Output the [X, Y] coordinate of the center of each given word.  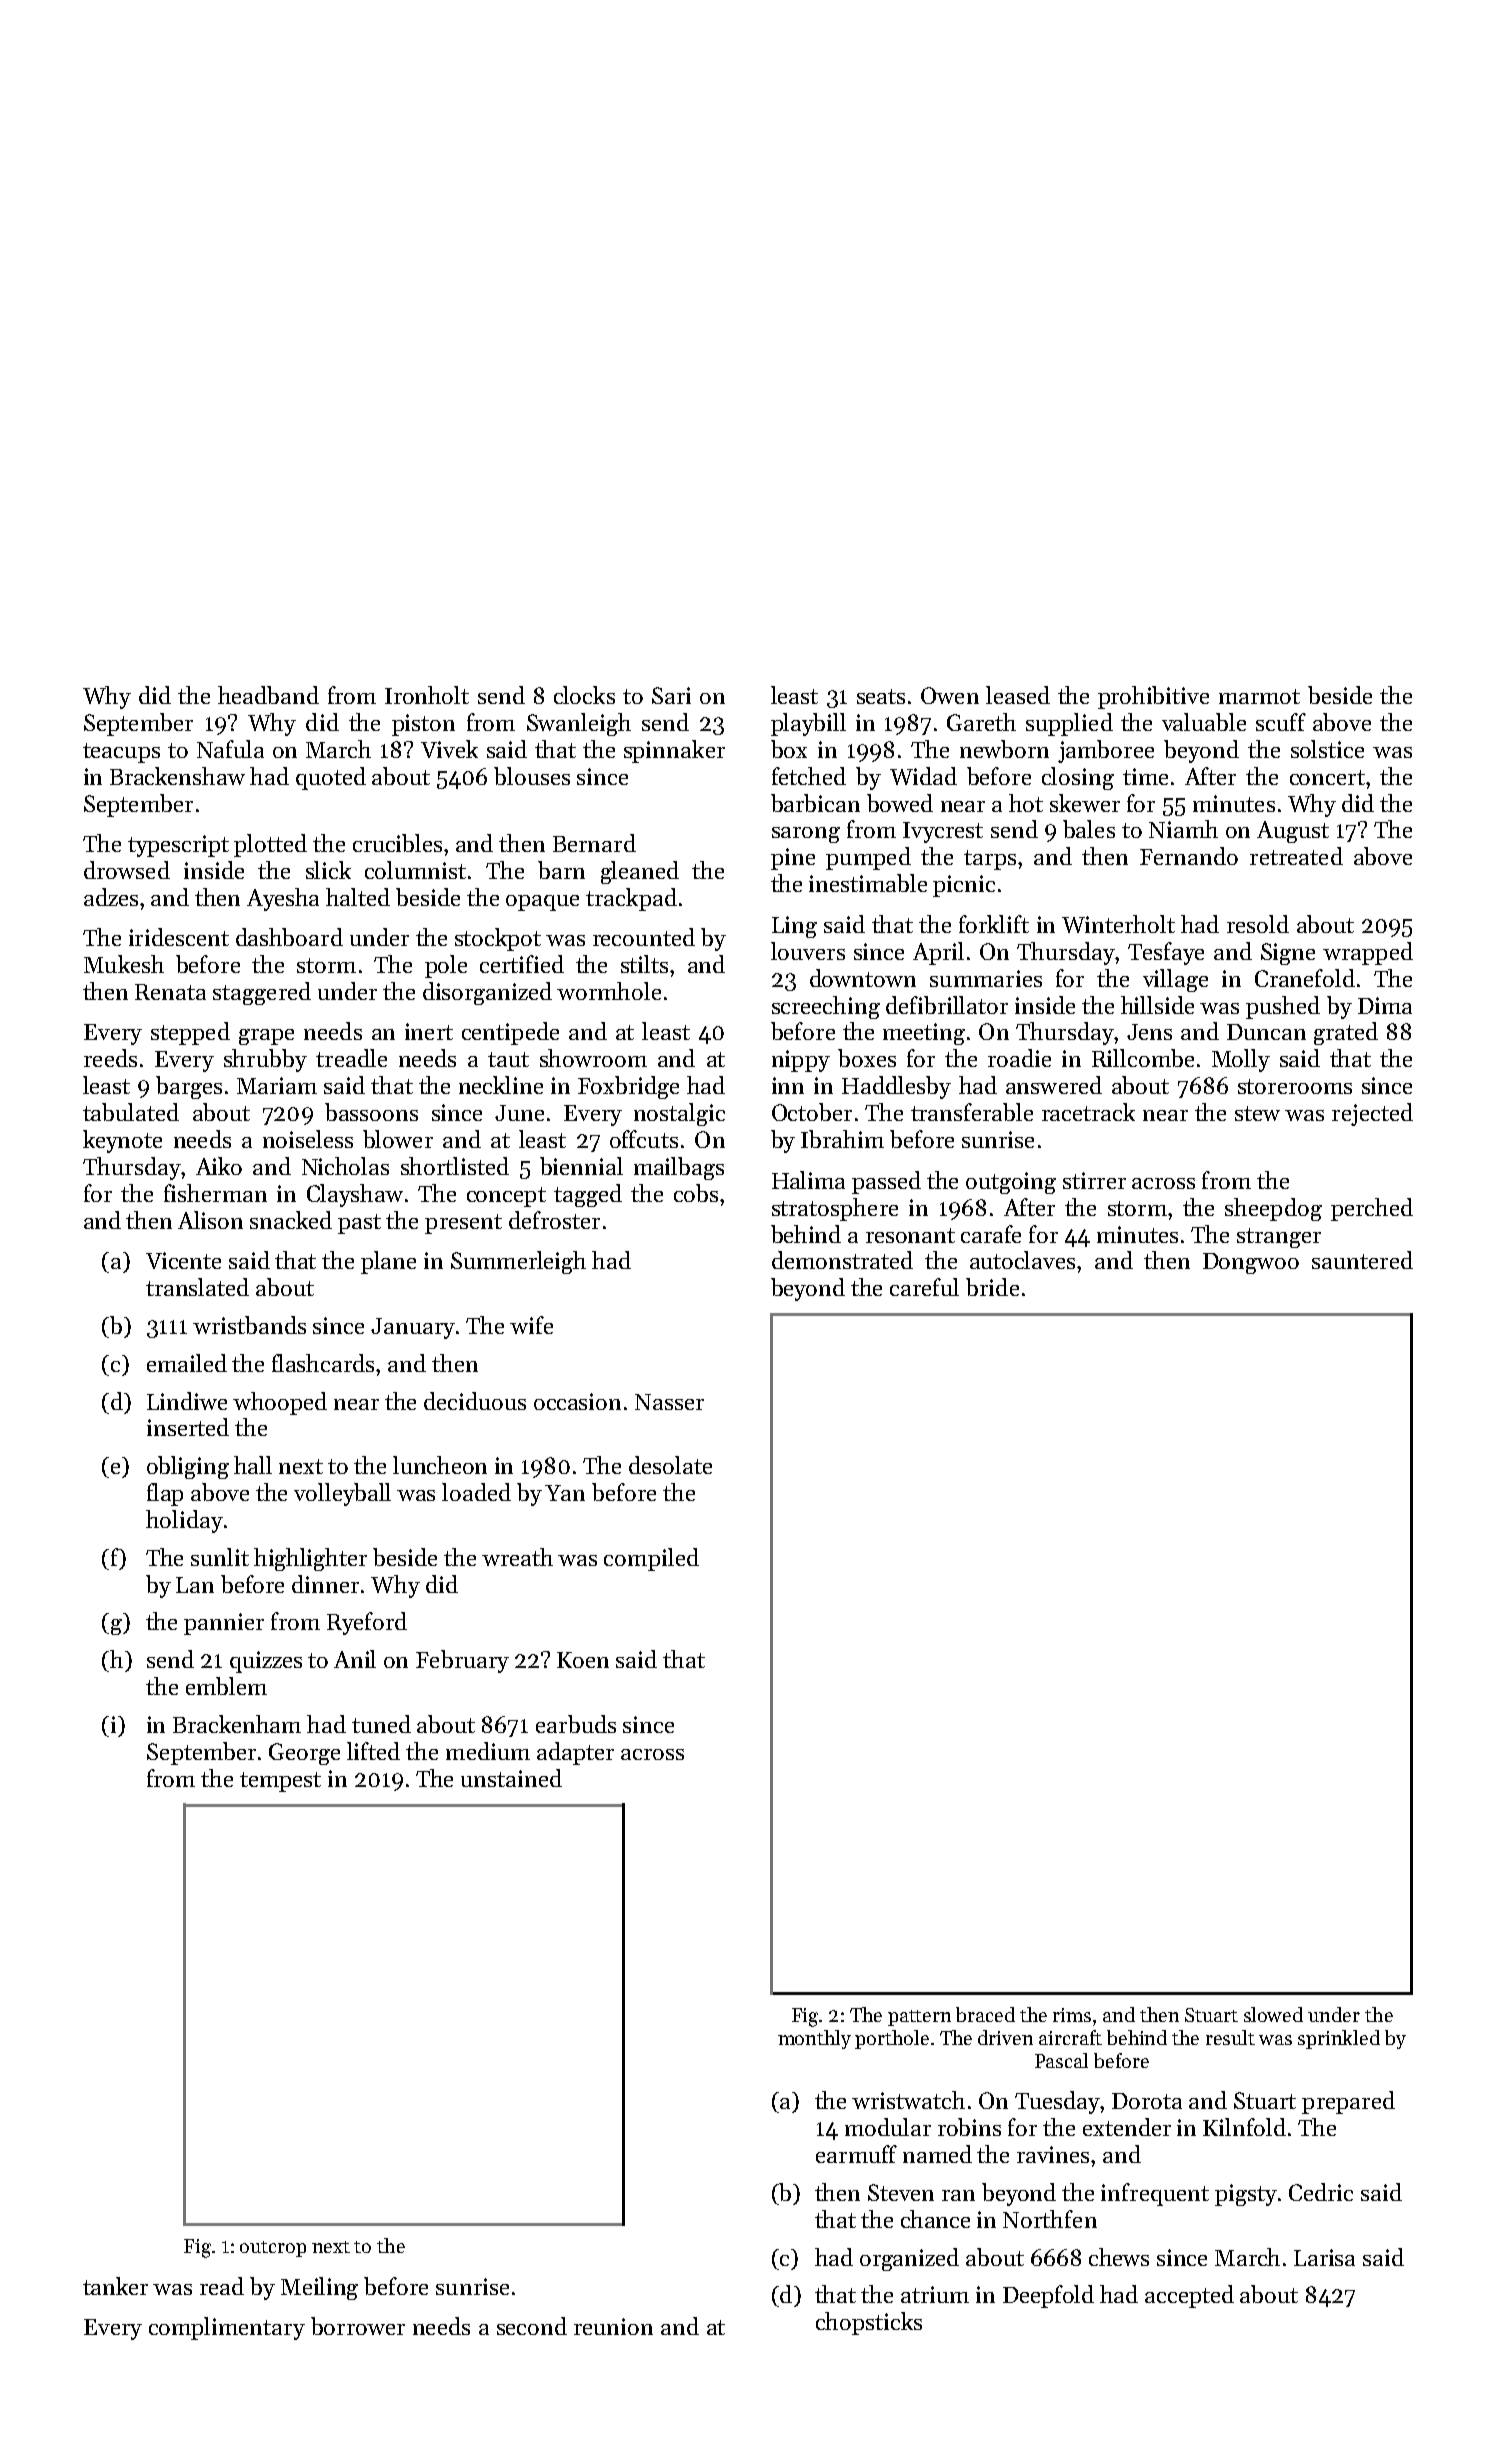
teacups [121, 753]
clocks [584, 695]
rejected [1372, 1114]
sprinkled [1339, 2039]
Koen [583, 1660]
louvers [808, 951]
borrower [358, 2326]
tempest [280, 1782]
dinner [325, 1584]
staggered [262, 993]
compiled [651, 1559]
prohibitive [1153, 697]
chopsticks [869, 2323]
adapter [575, 1753]
